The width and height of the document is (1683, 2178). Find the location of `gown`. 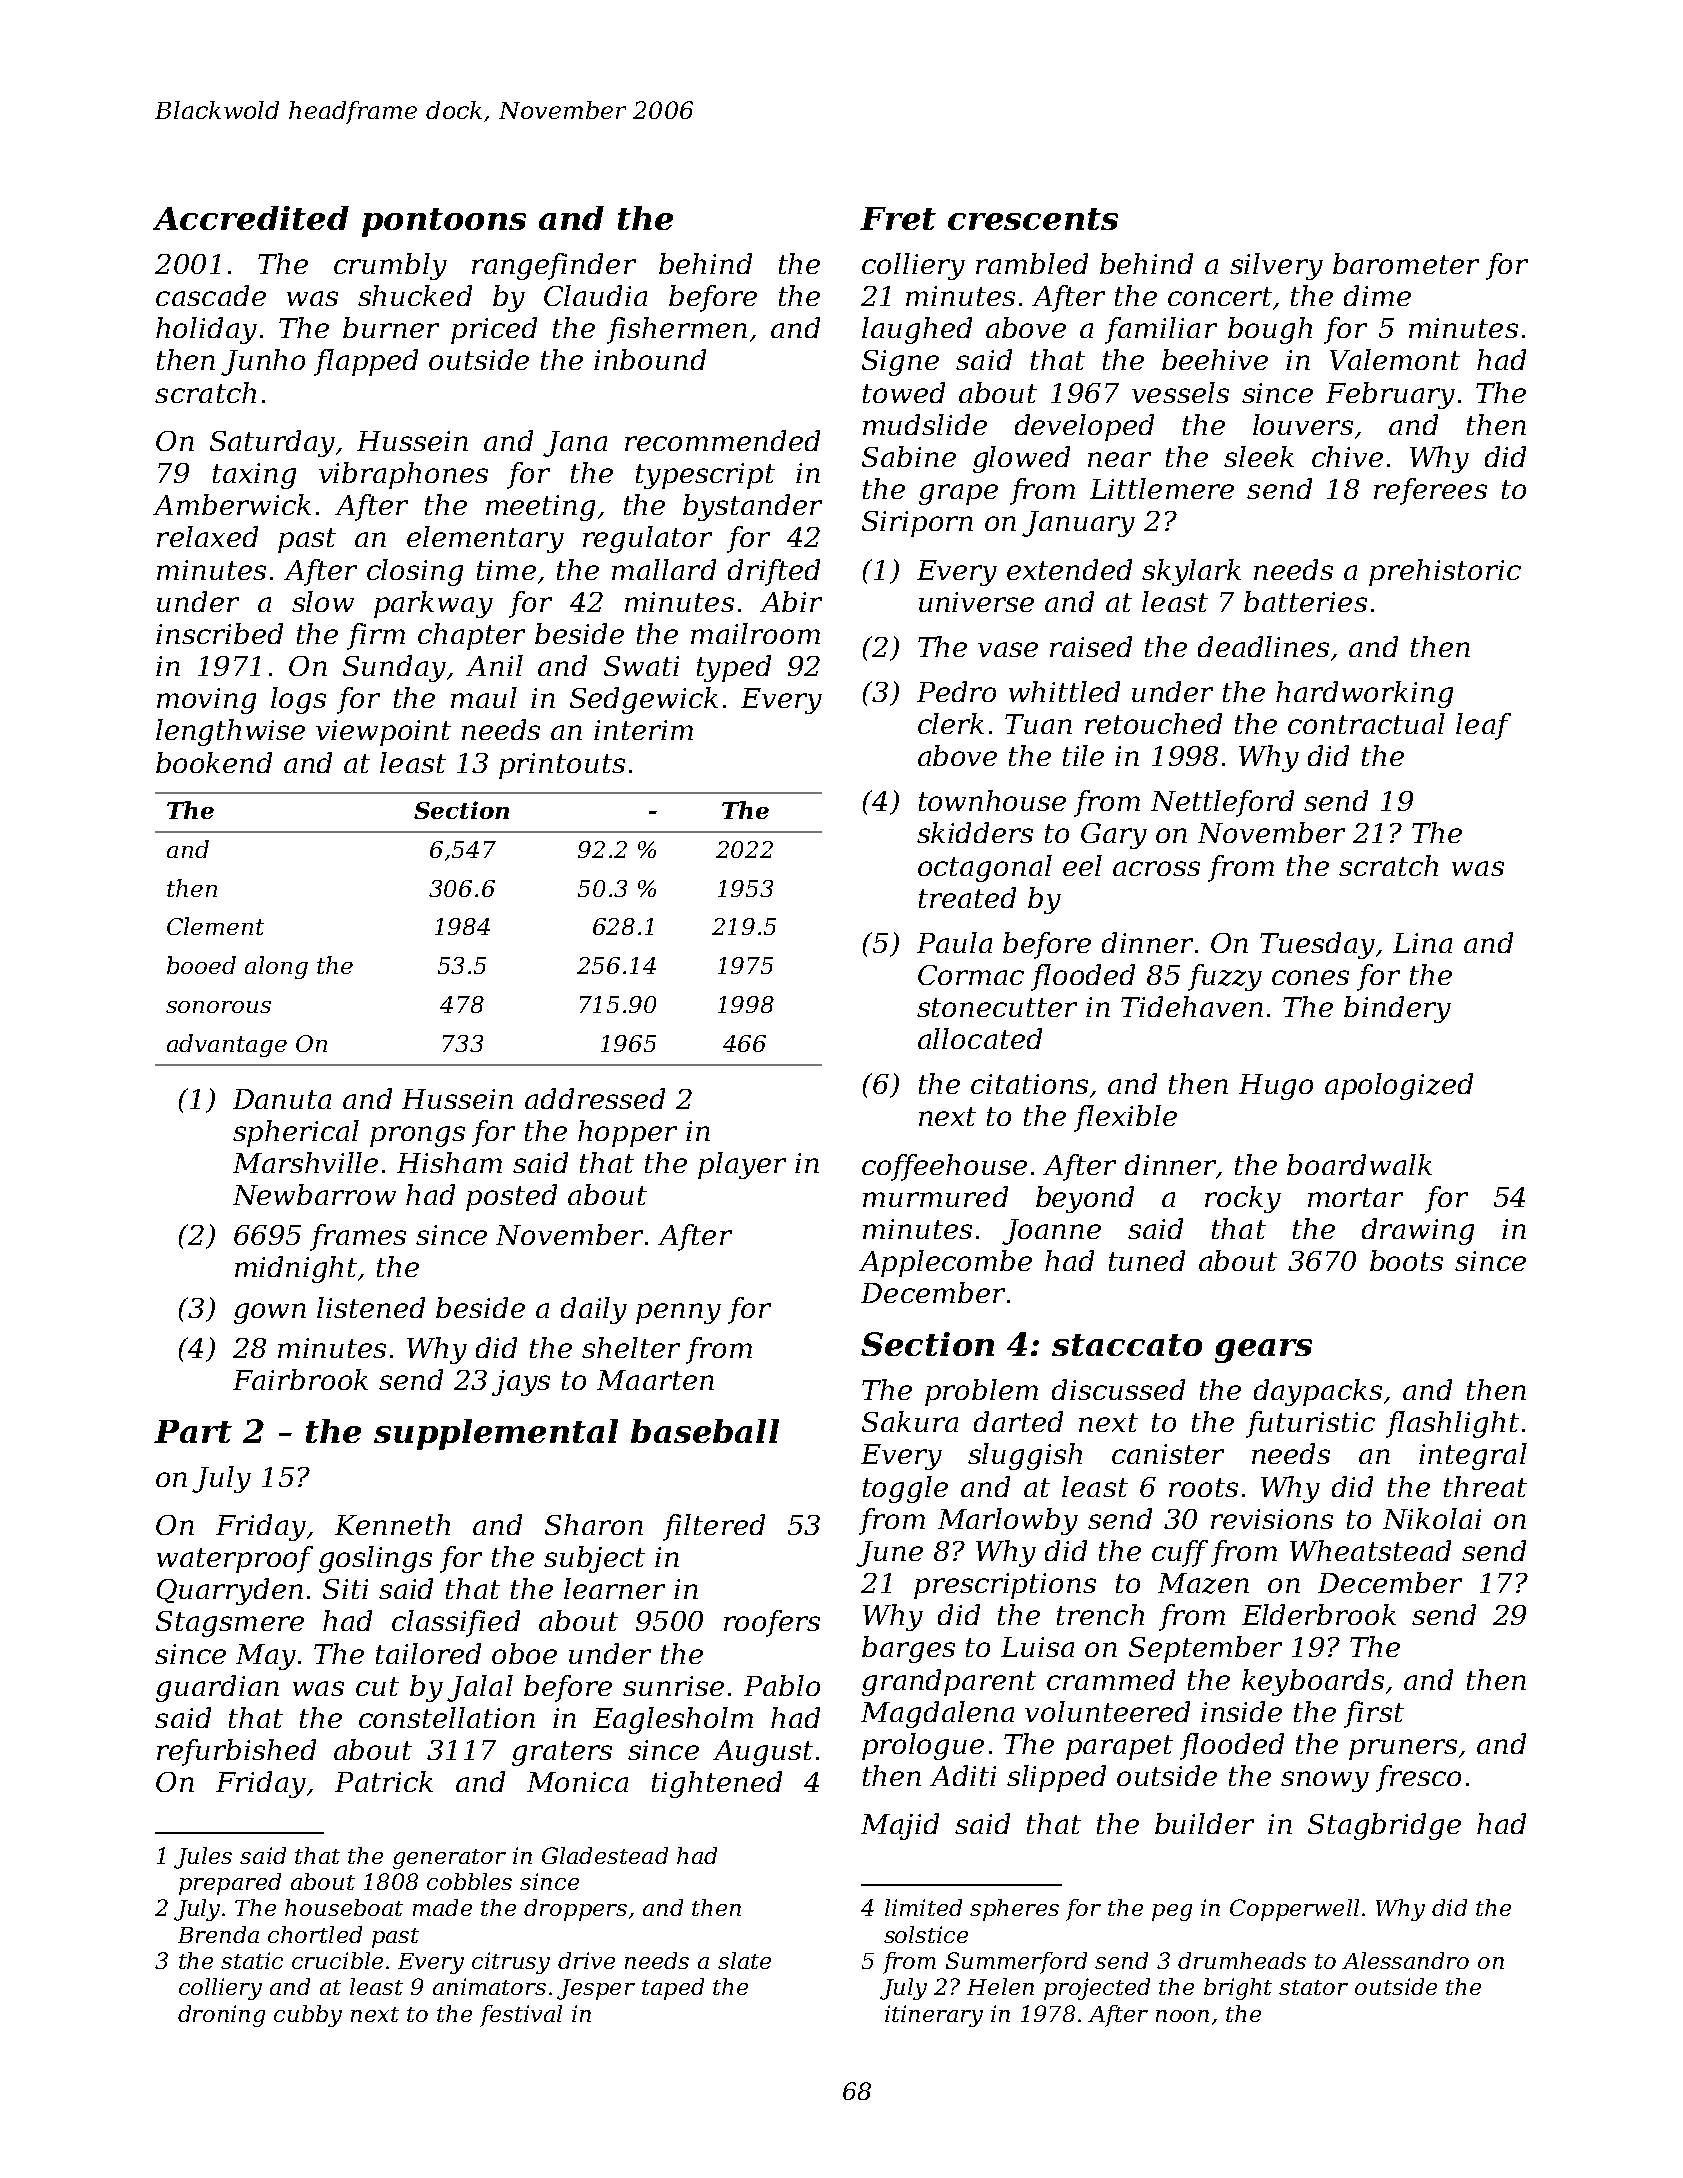

gown is located at coordinates (270, 1313).
